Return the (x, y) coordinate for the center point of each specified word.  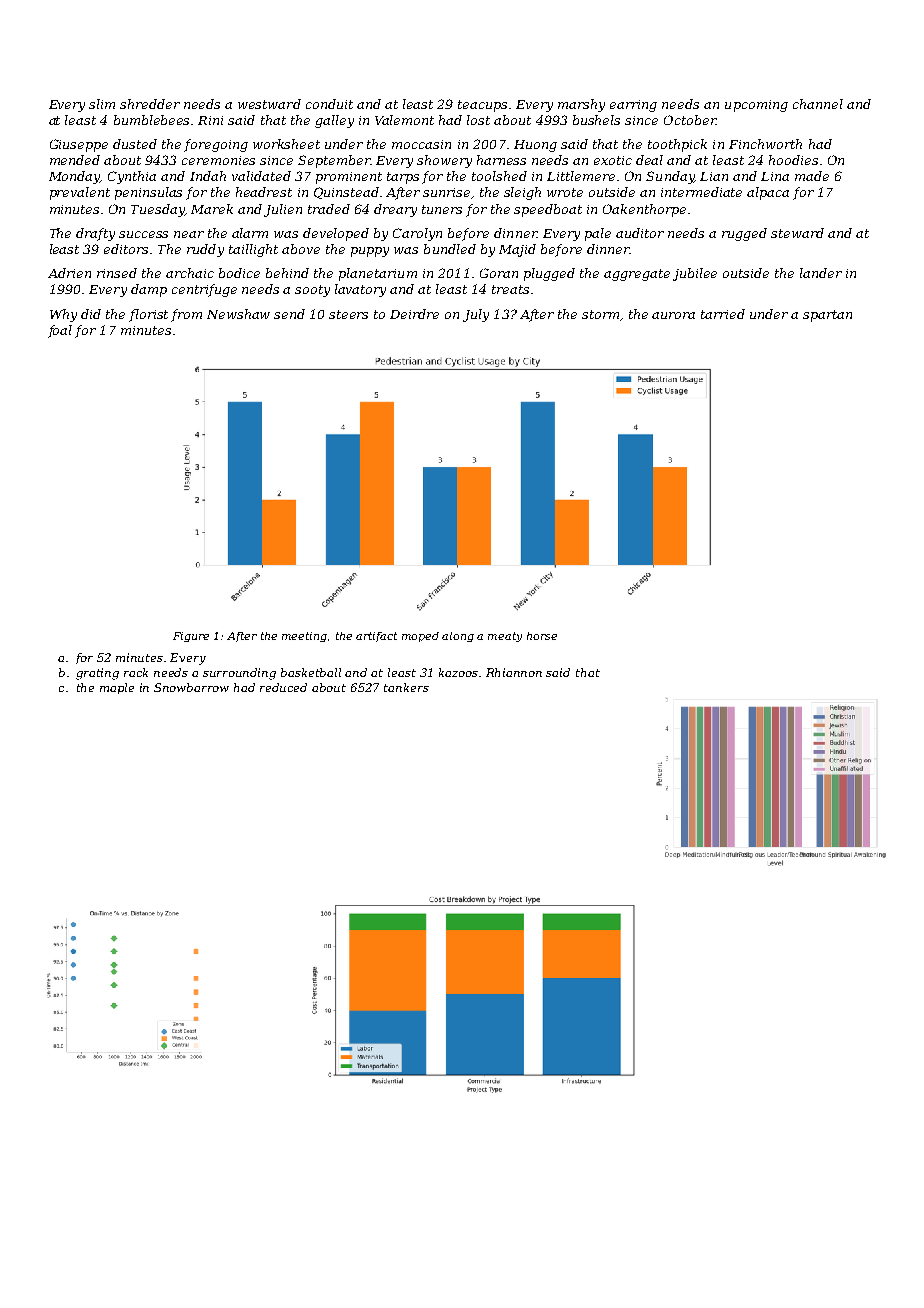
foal (60, 331)
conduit (329, 104)
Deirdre (414, 314)
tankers (406, 687)
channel (818, 104)
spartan (827, 316)
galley (334, 121)
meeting (304, 637)
